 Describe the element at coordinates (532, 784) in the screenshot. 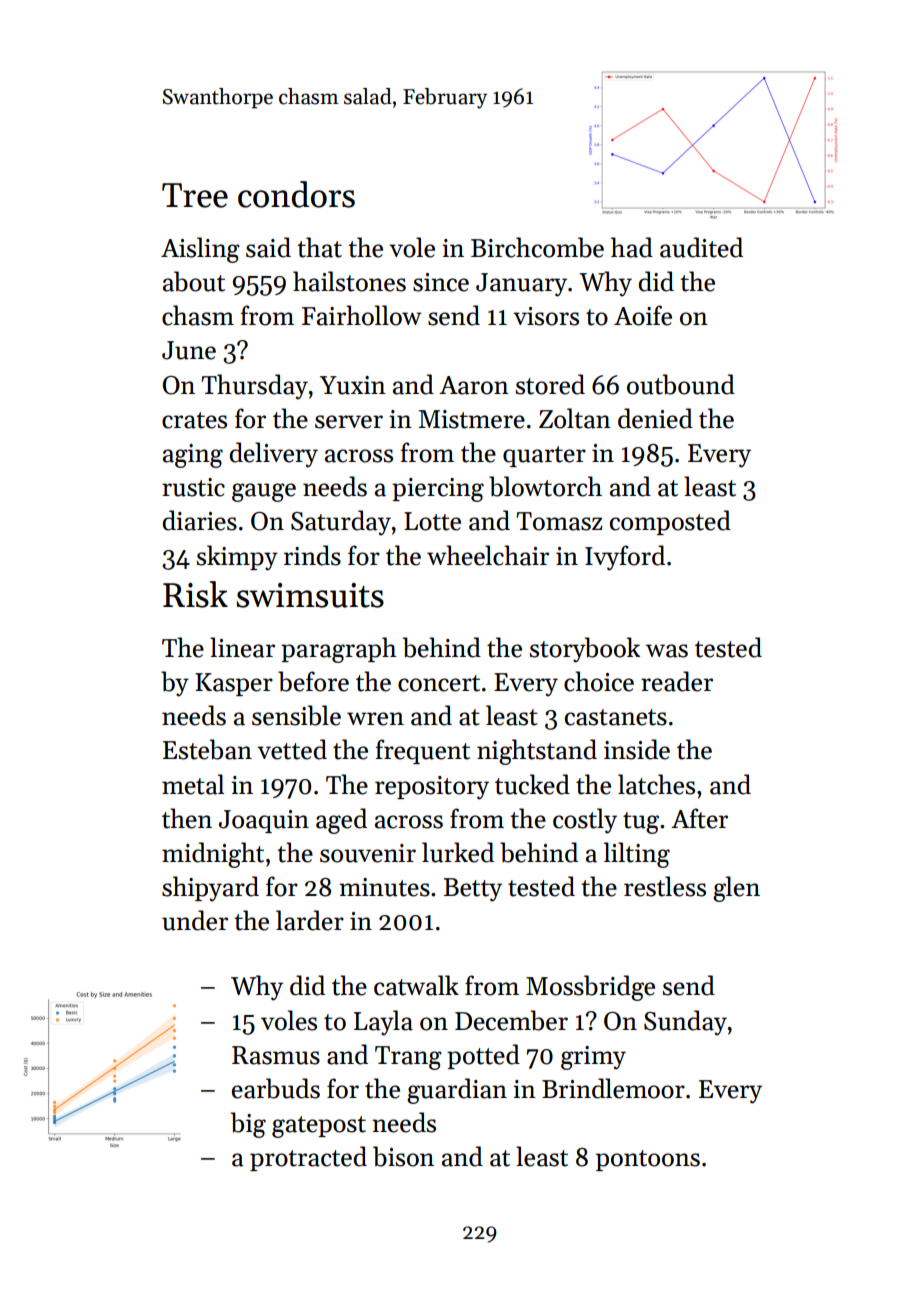

I see `tucked` at that location.
